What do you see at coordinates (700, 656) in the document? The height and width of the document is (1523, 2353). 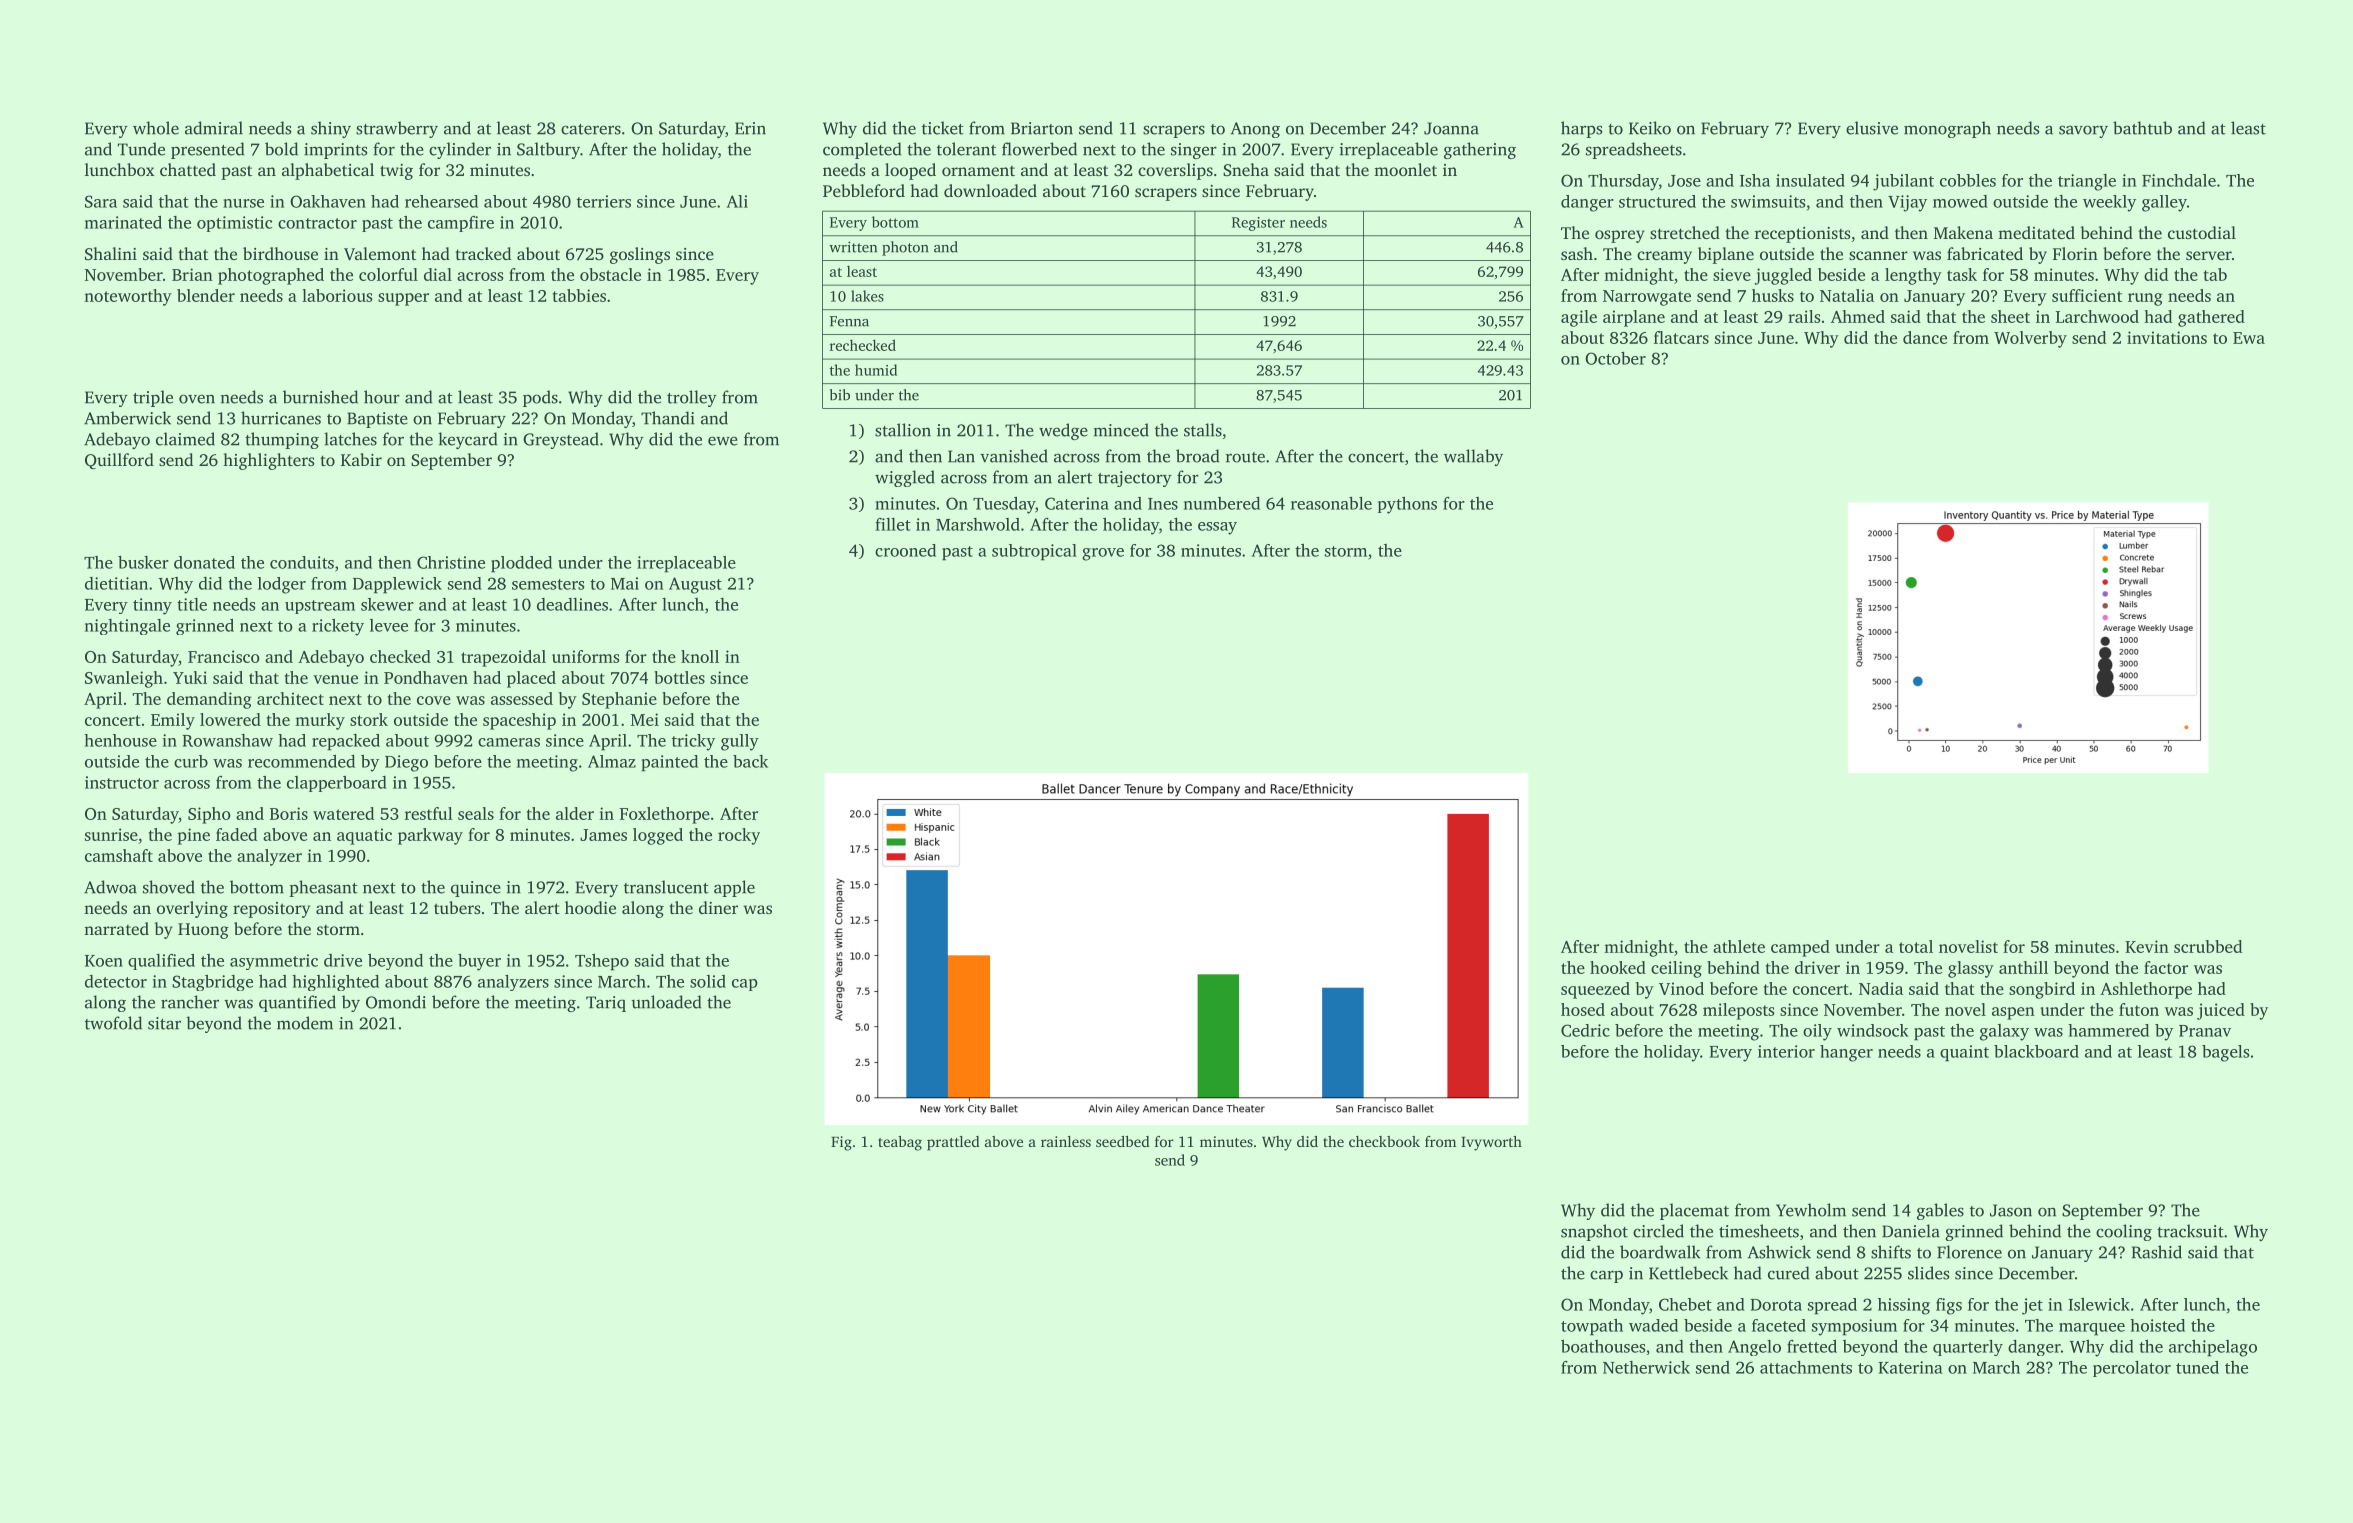 I see `knoll` at bounding box center [700, 656].
